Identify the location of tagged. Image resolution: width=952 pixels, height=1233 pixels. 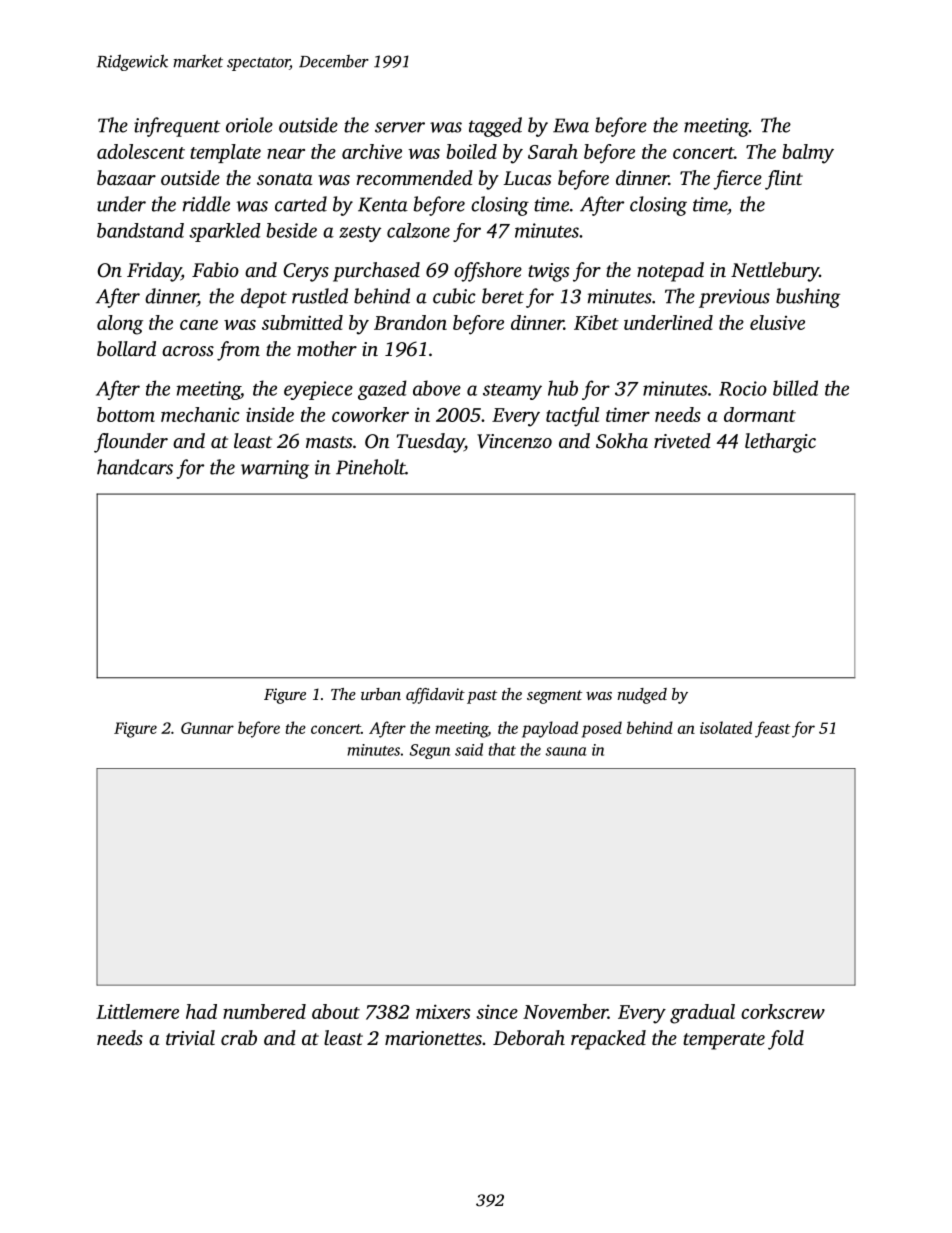
(495, 127).
